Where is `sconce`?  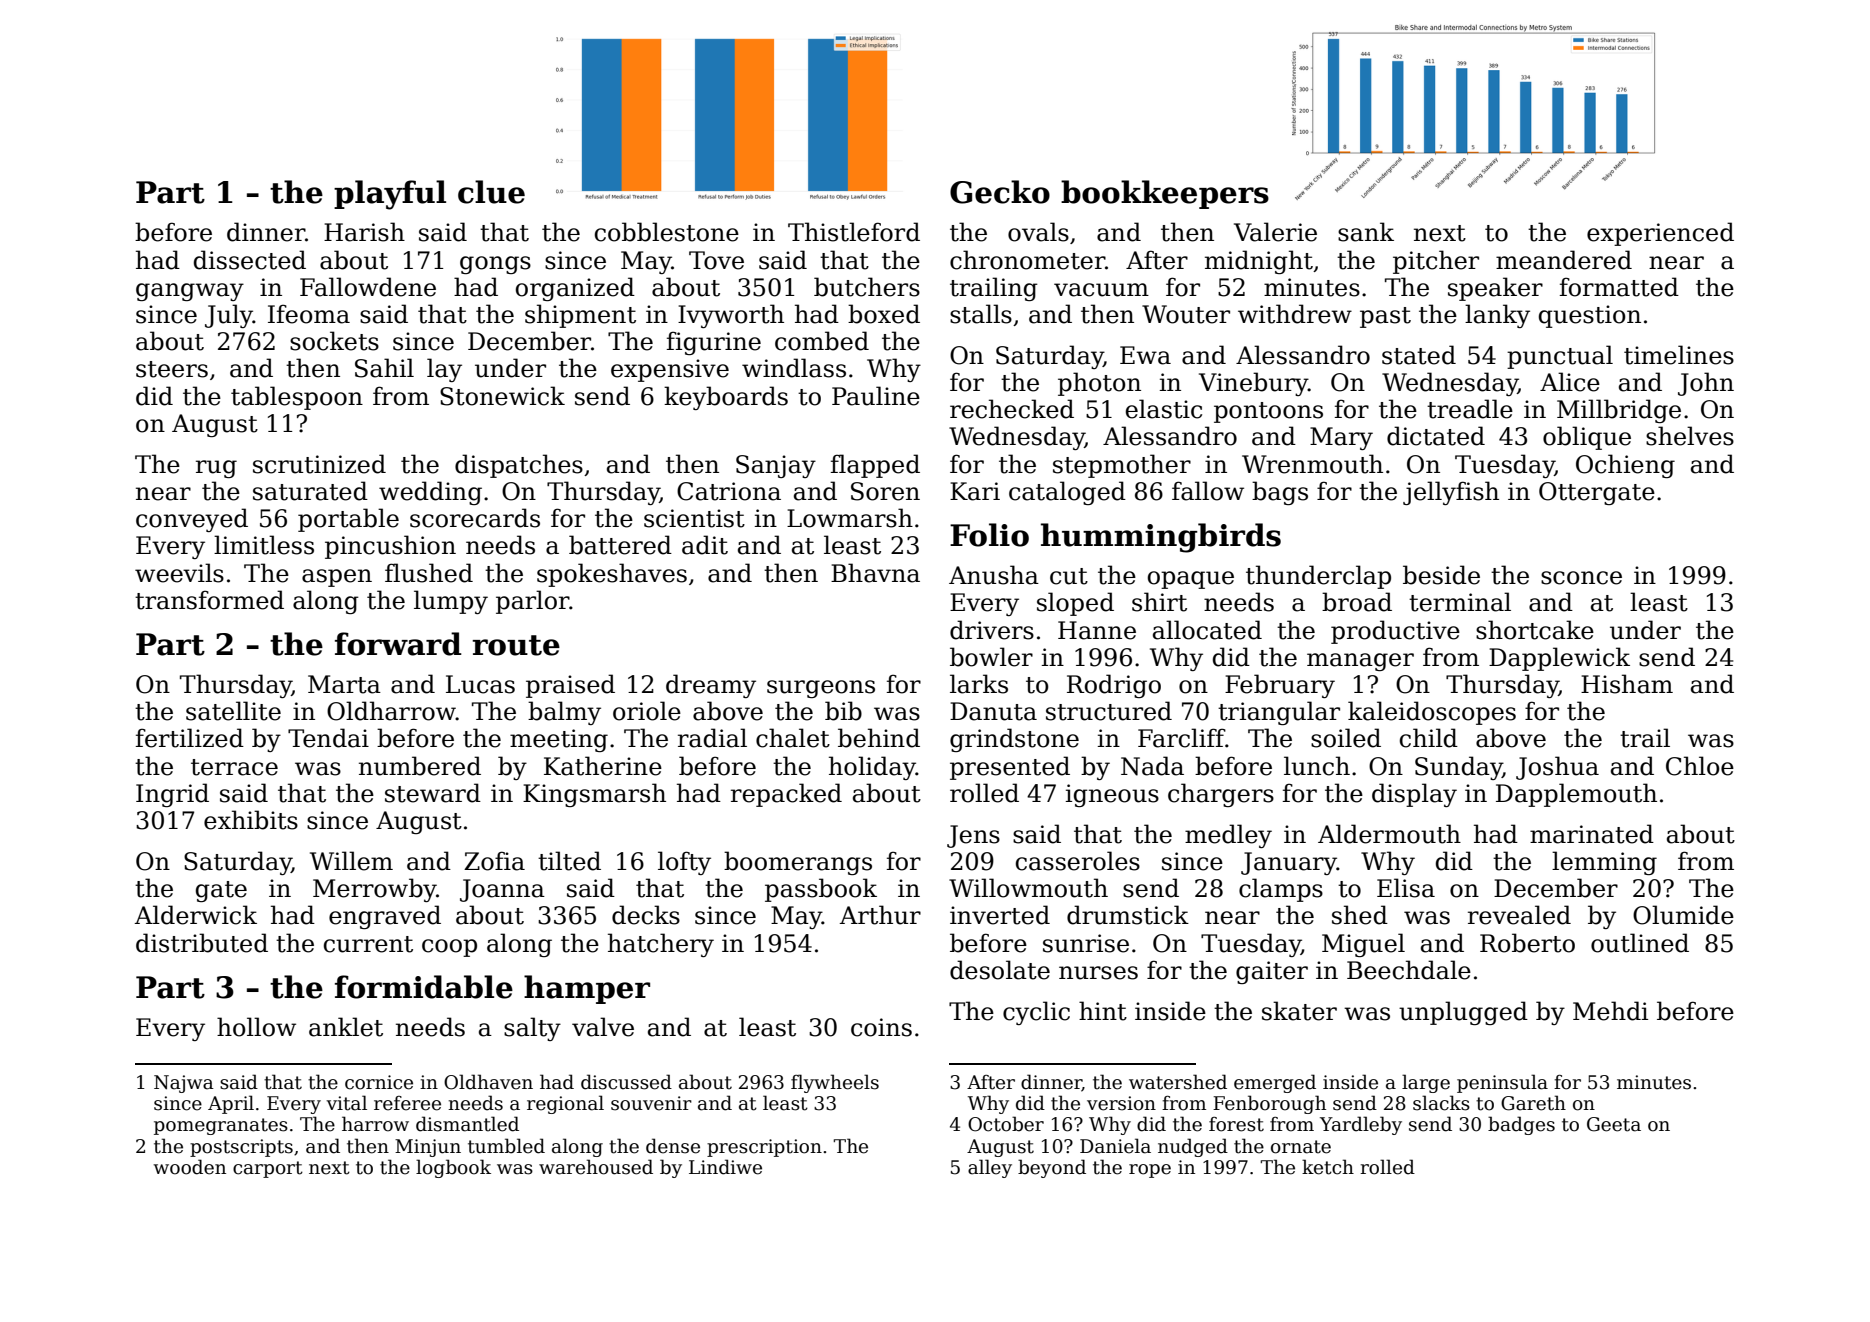
sconce is located at coordinates (1581, 578).
